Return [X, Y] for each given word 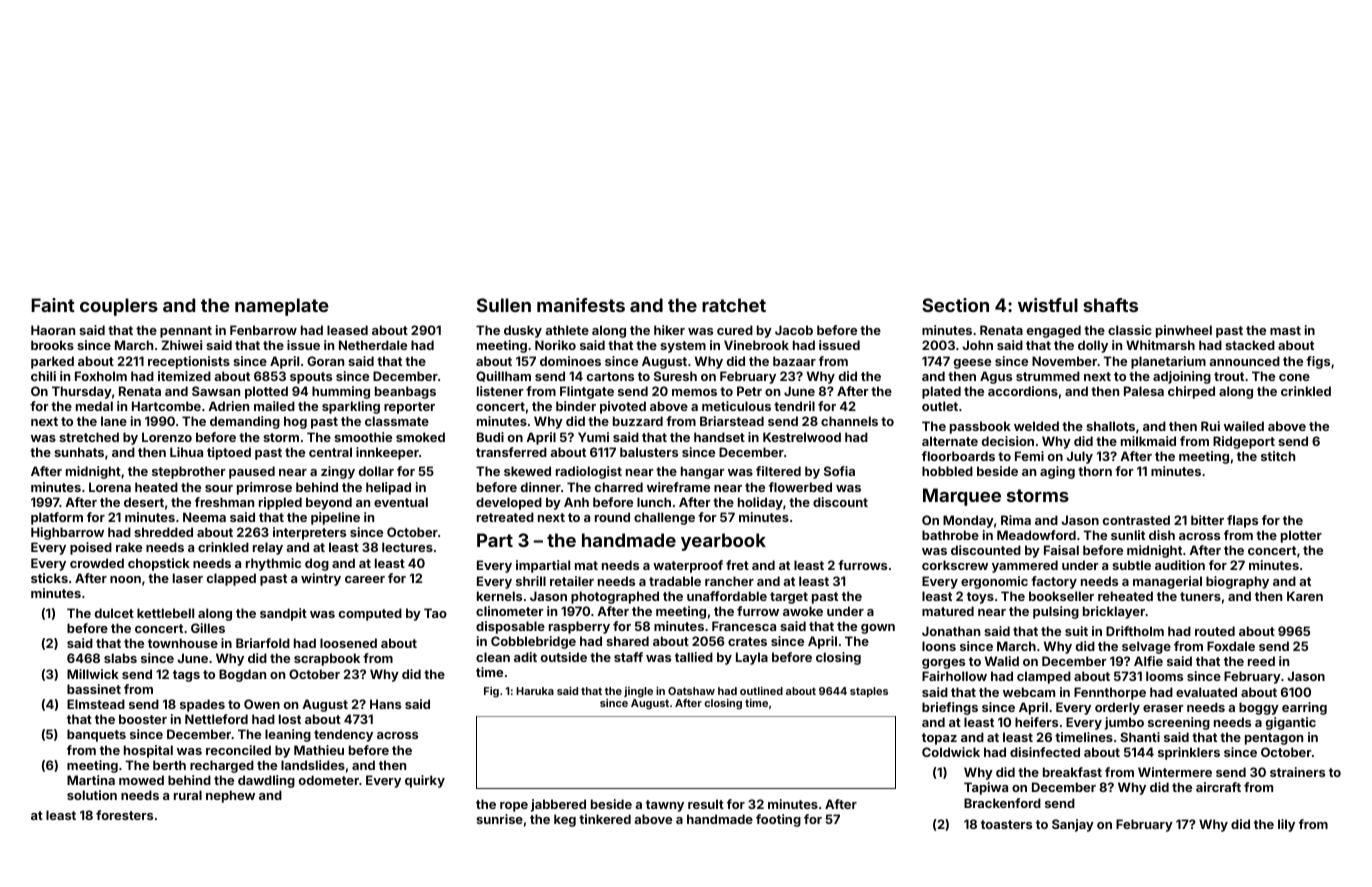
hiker [669, 330]
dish [1162, 535]
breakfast [1072, 772]
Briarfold [263, 643]
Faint [53, 305]
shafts [1110, 305]
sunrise [499, 819]
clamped [1044, 677]
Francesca [744, 626]
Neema [204, 517]
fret [737, 565]
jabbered [558, 805]
